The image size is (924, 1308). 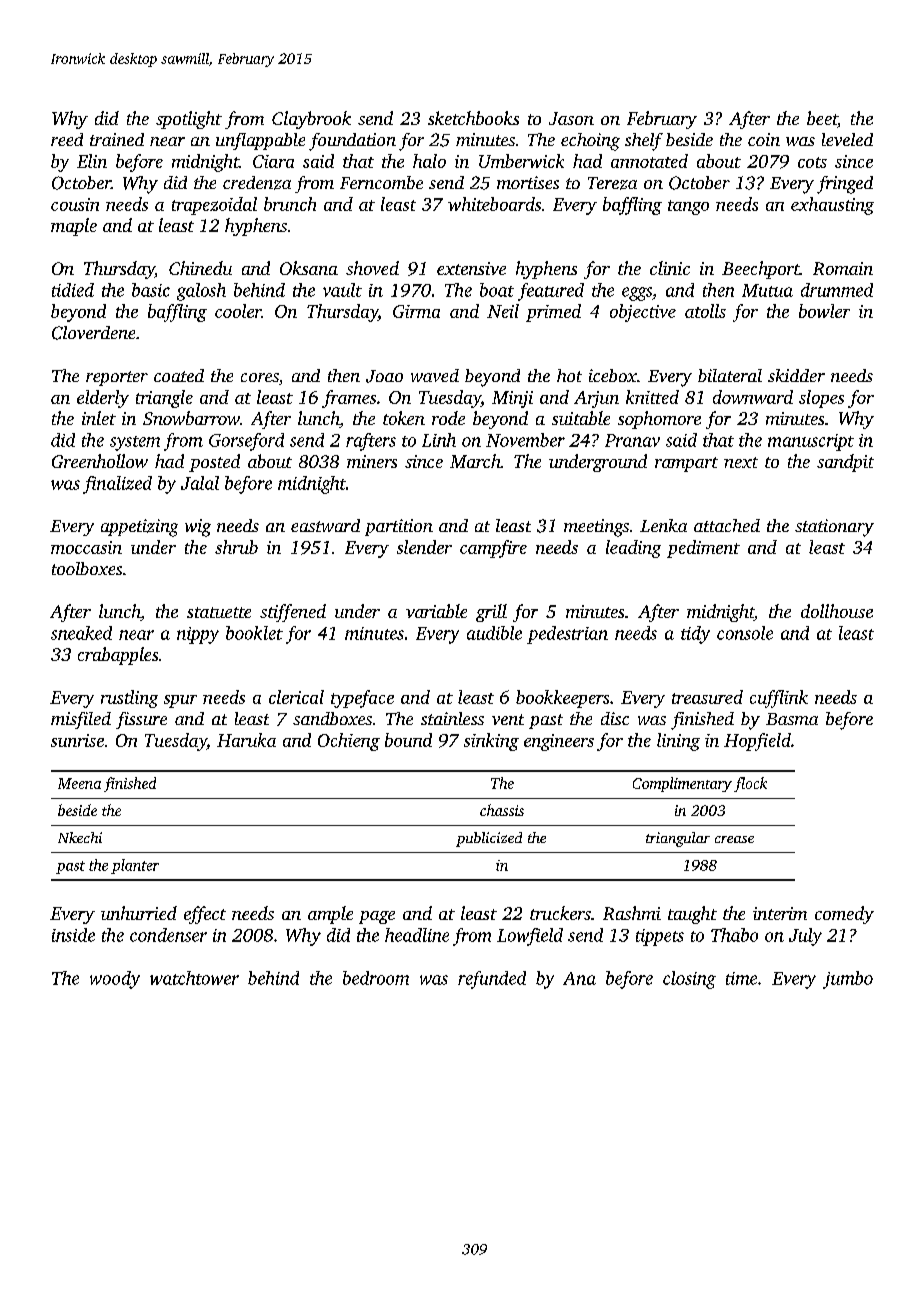 I want to click on shelf, so click(x=644, y=142).
